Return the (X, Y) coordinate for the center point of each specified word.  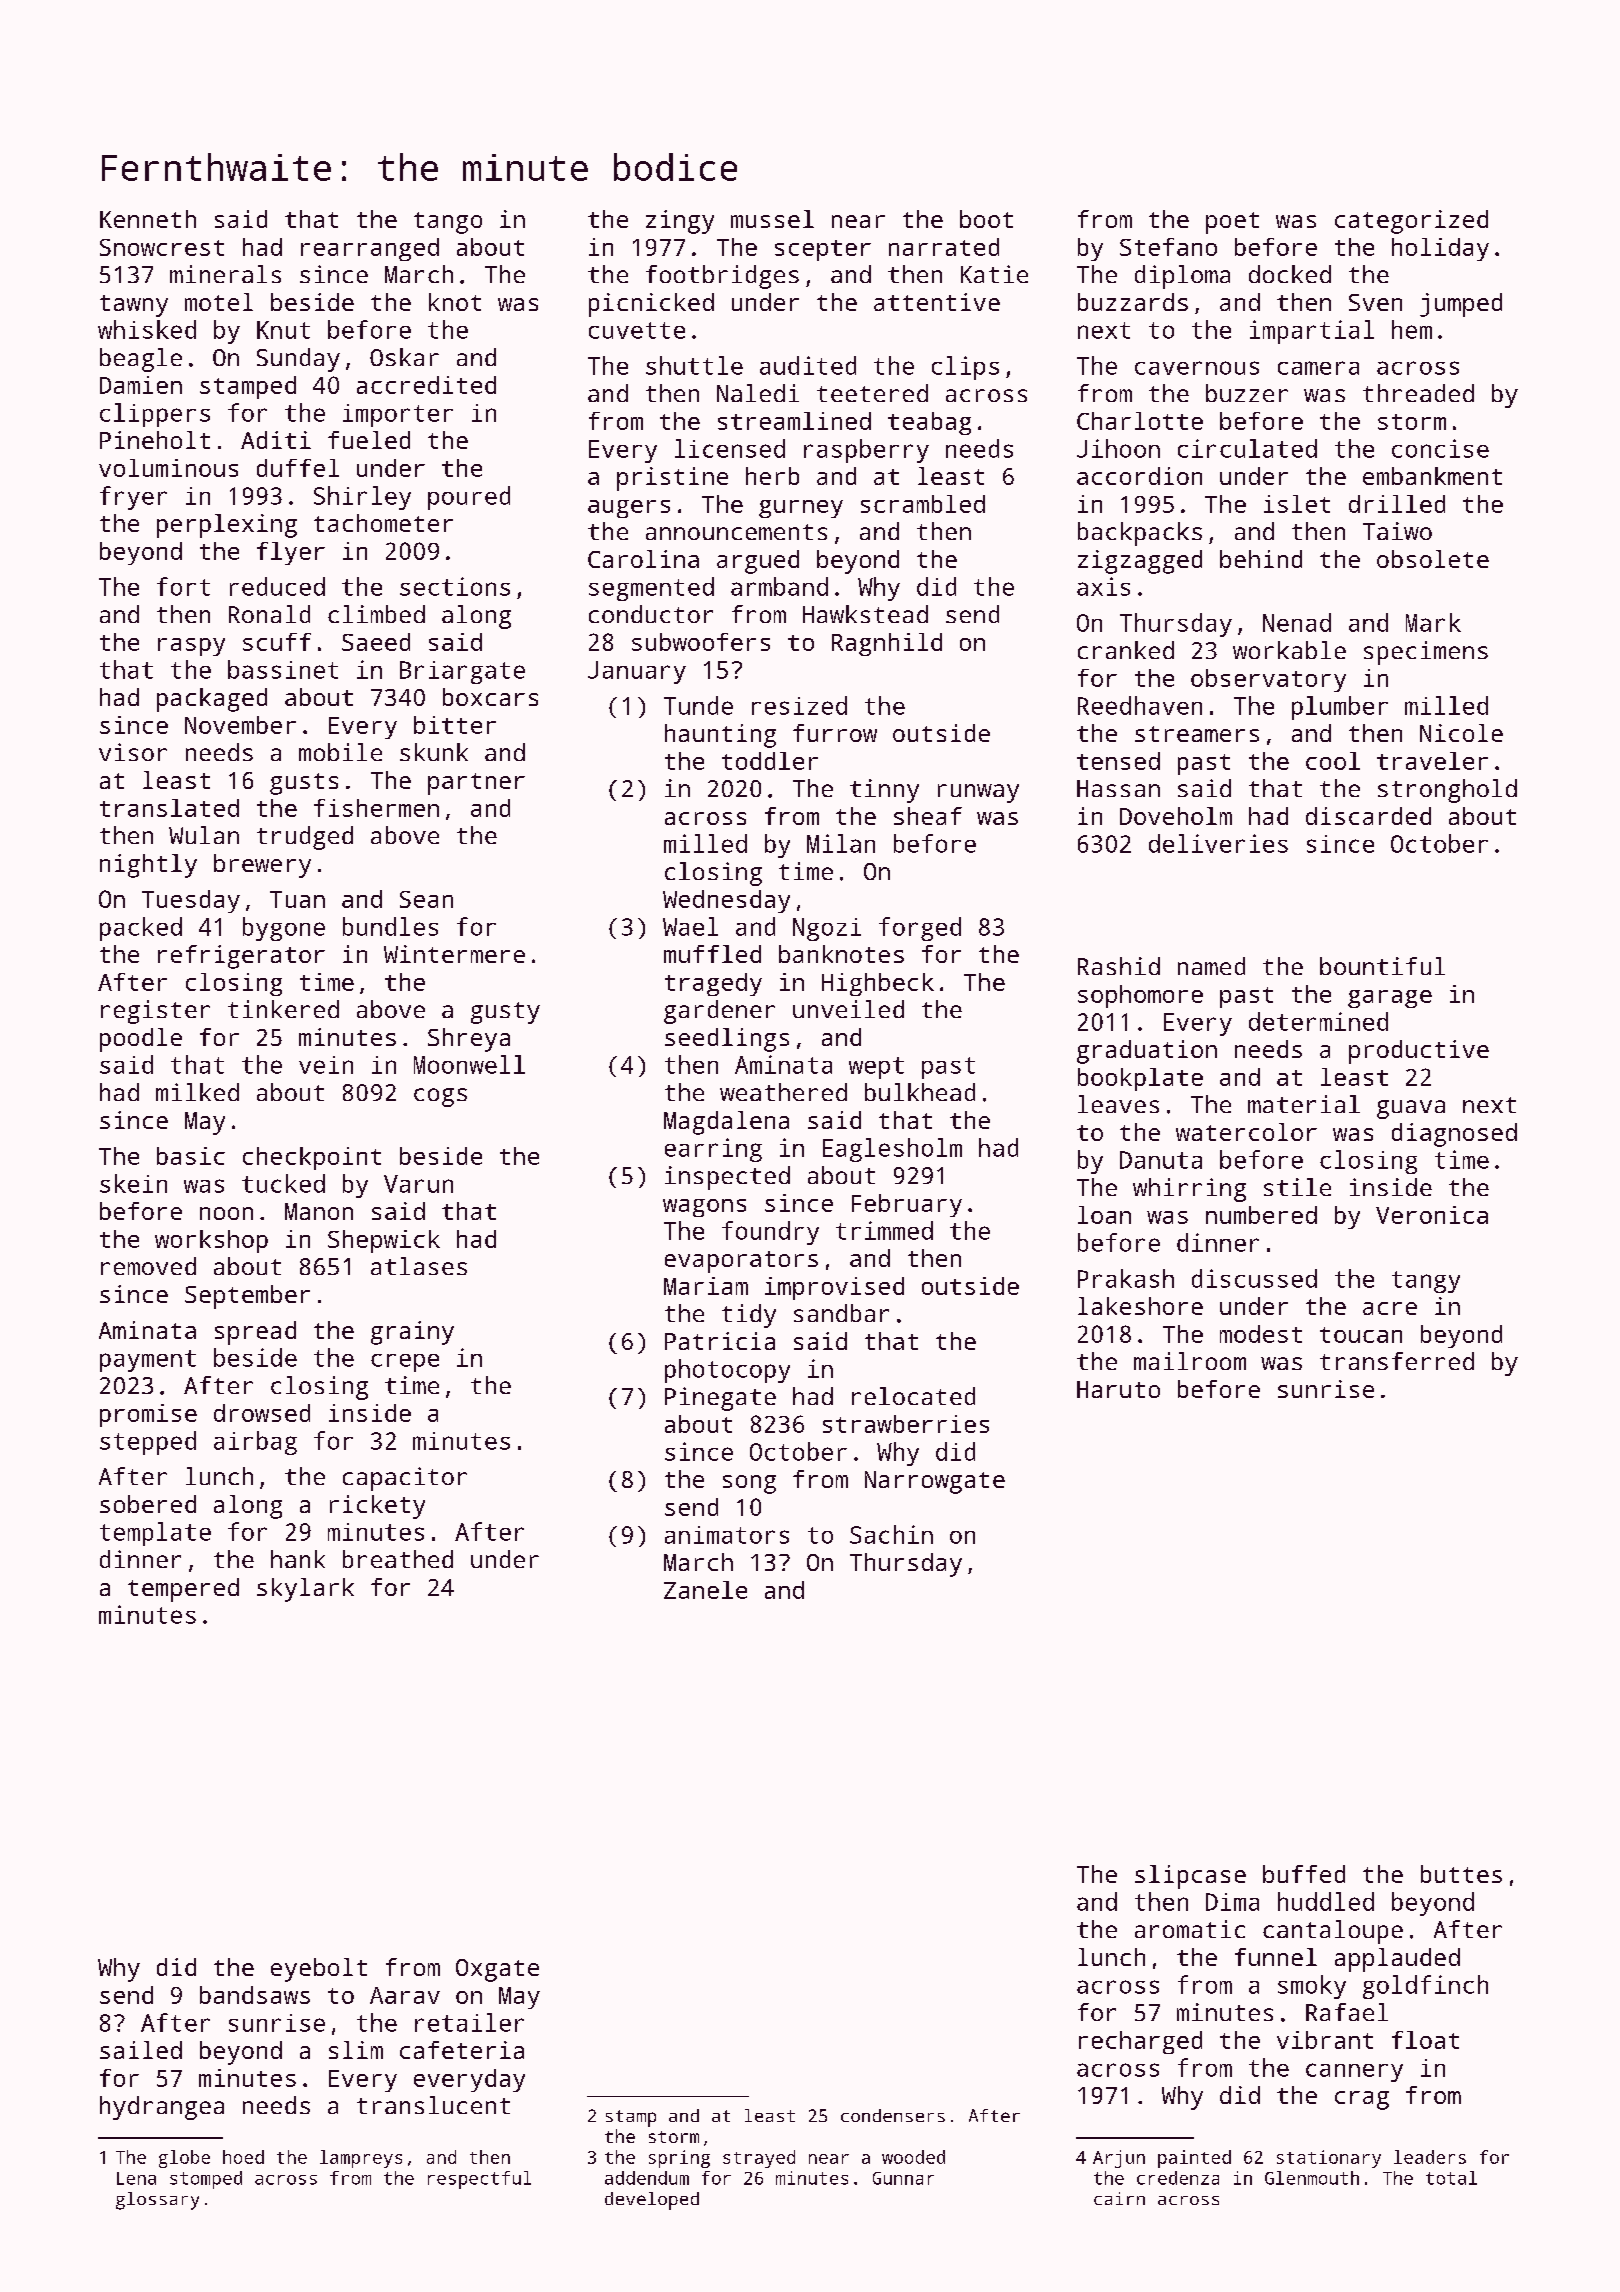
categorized (1411, 222)
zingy (680, 222)
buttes (1461, 1874)
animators (727, 1535)
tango (448, 223)
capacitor (405, 1479)
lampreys (361, 2159)
